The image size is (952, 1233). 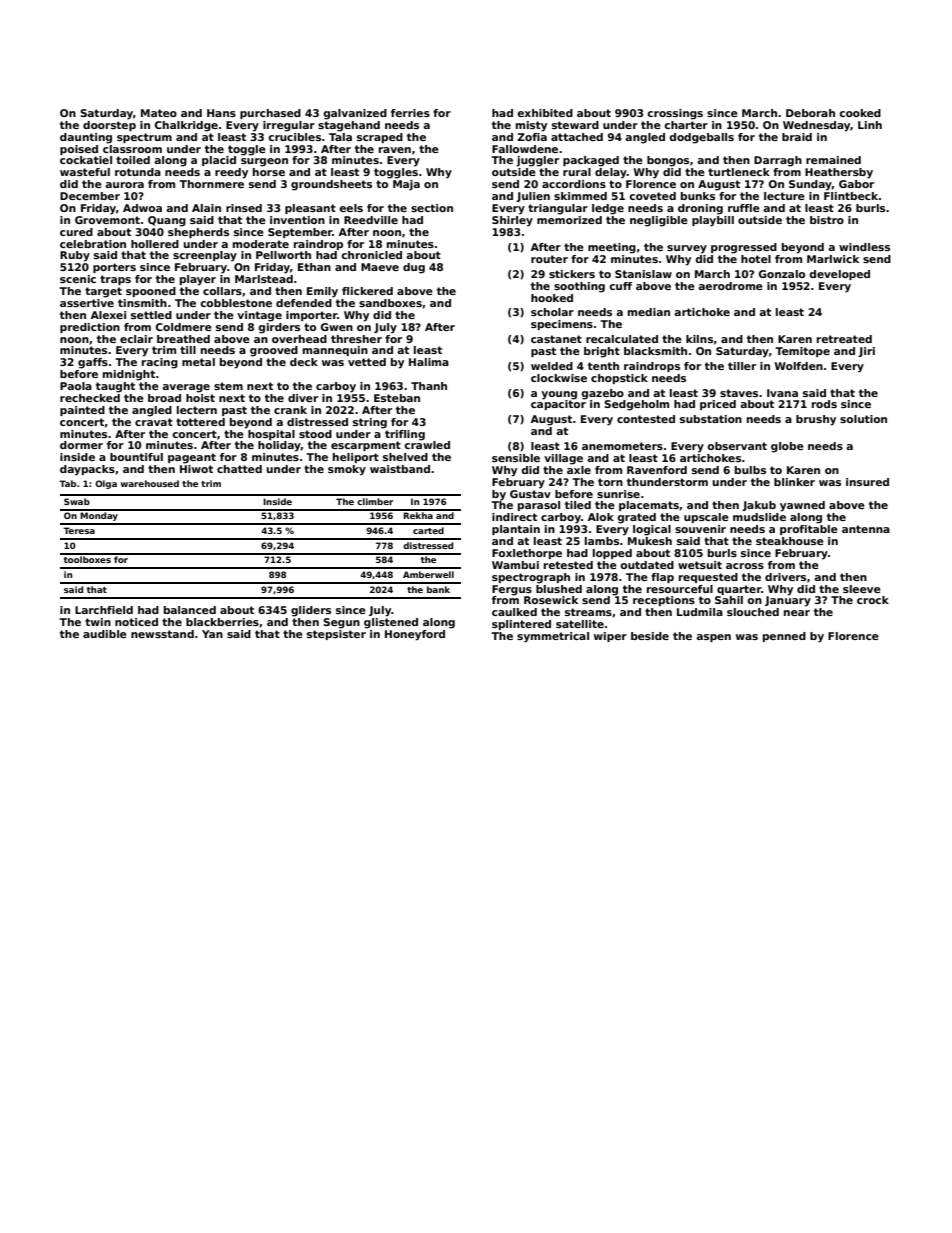 I want to click on Hans, so click(x=221, y=113).
